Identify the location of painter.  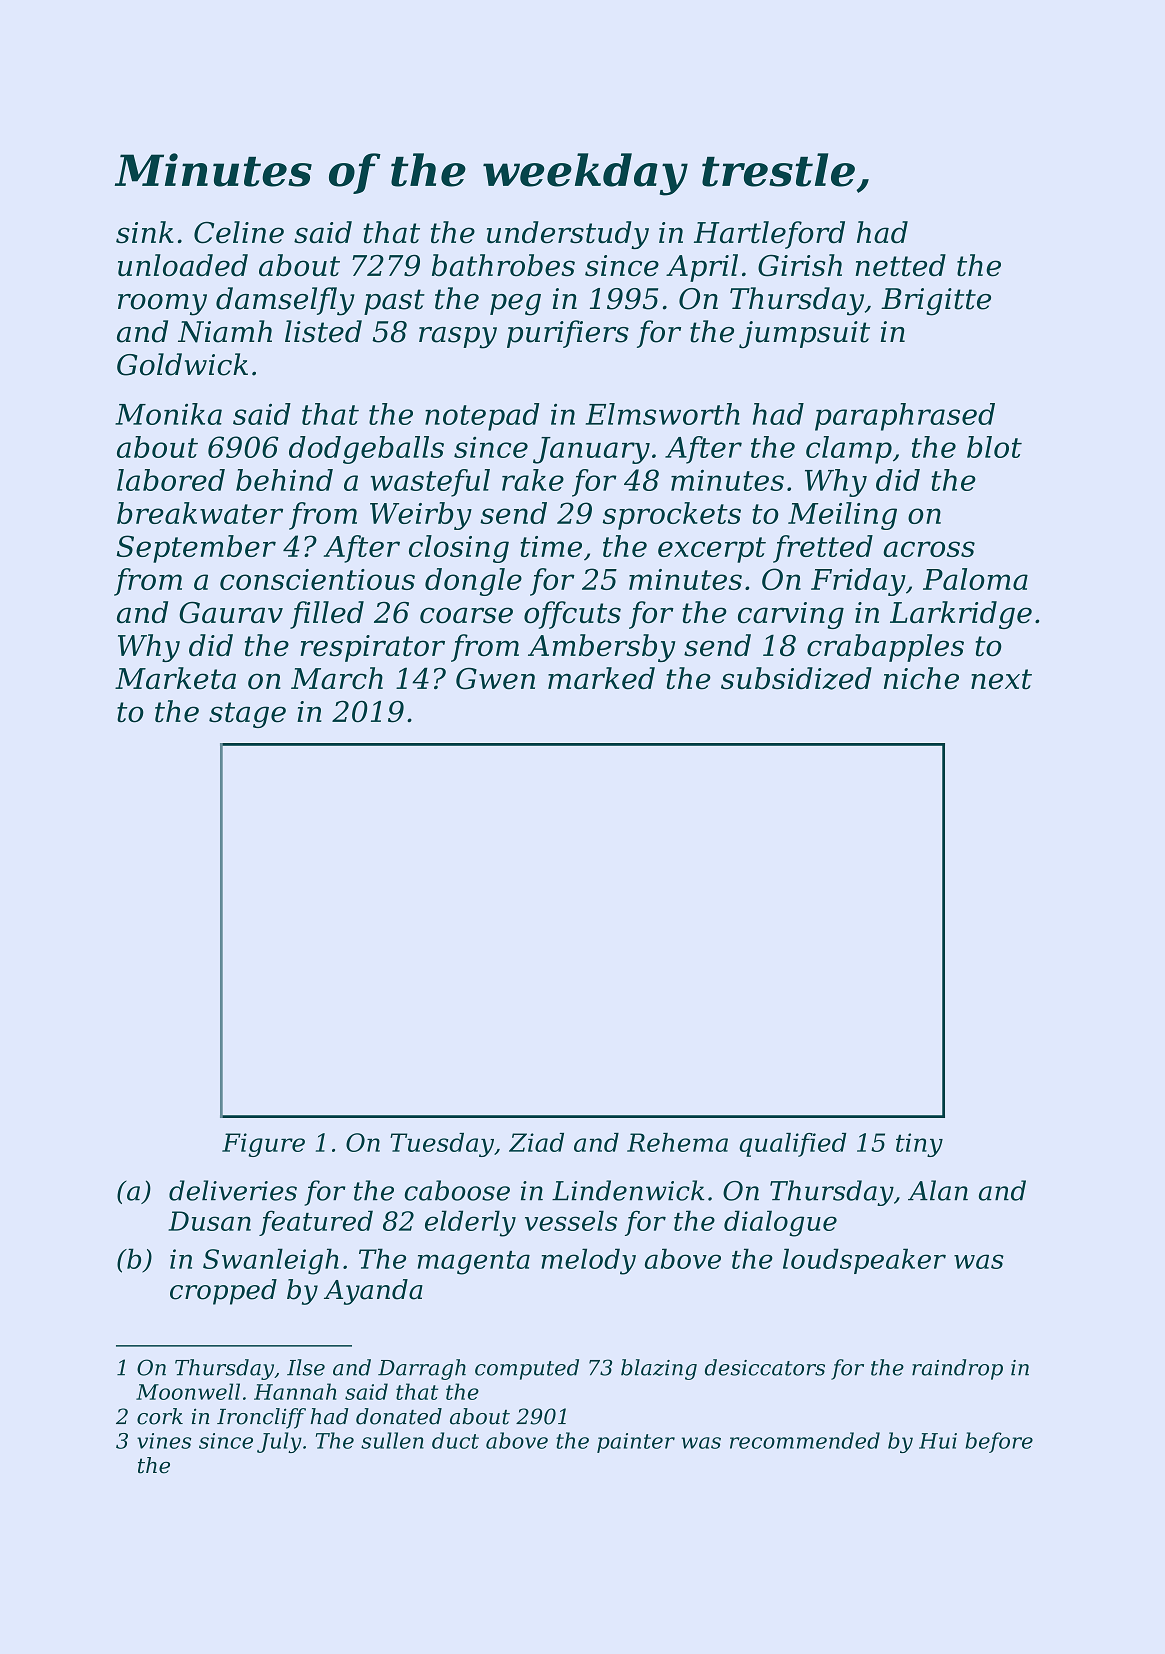
(636, 1443).
